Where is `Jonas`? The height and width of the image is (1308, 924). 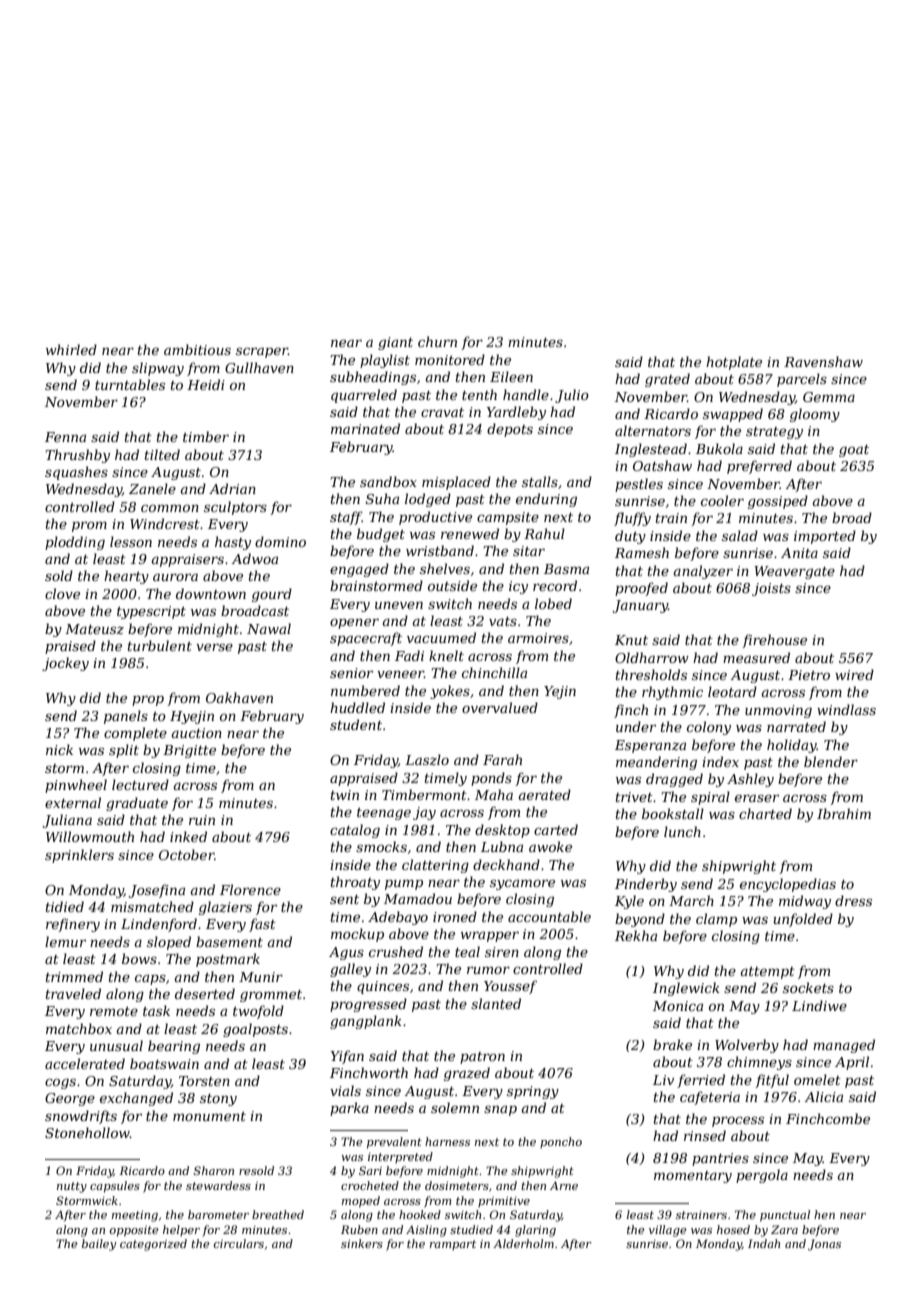 Jonas is located at coordinates (824, 1245).
